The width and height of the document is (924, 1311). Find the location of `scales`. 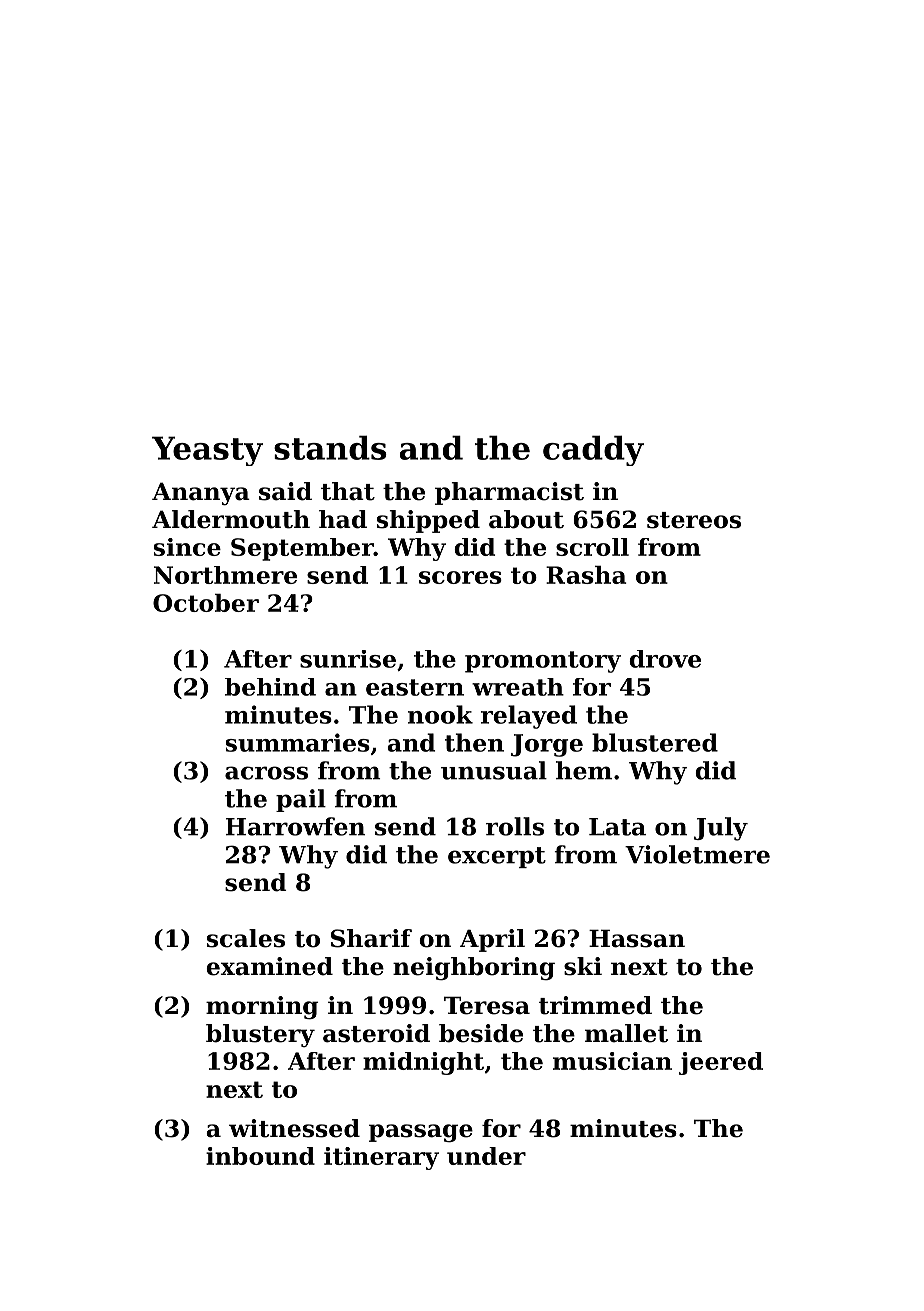

scales is located at coordinates (246, 938).
